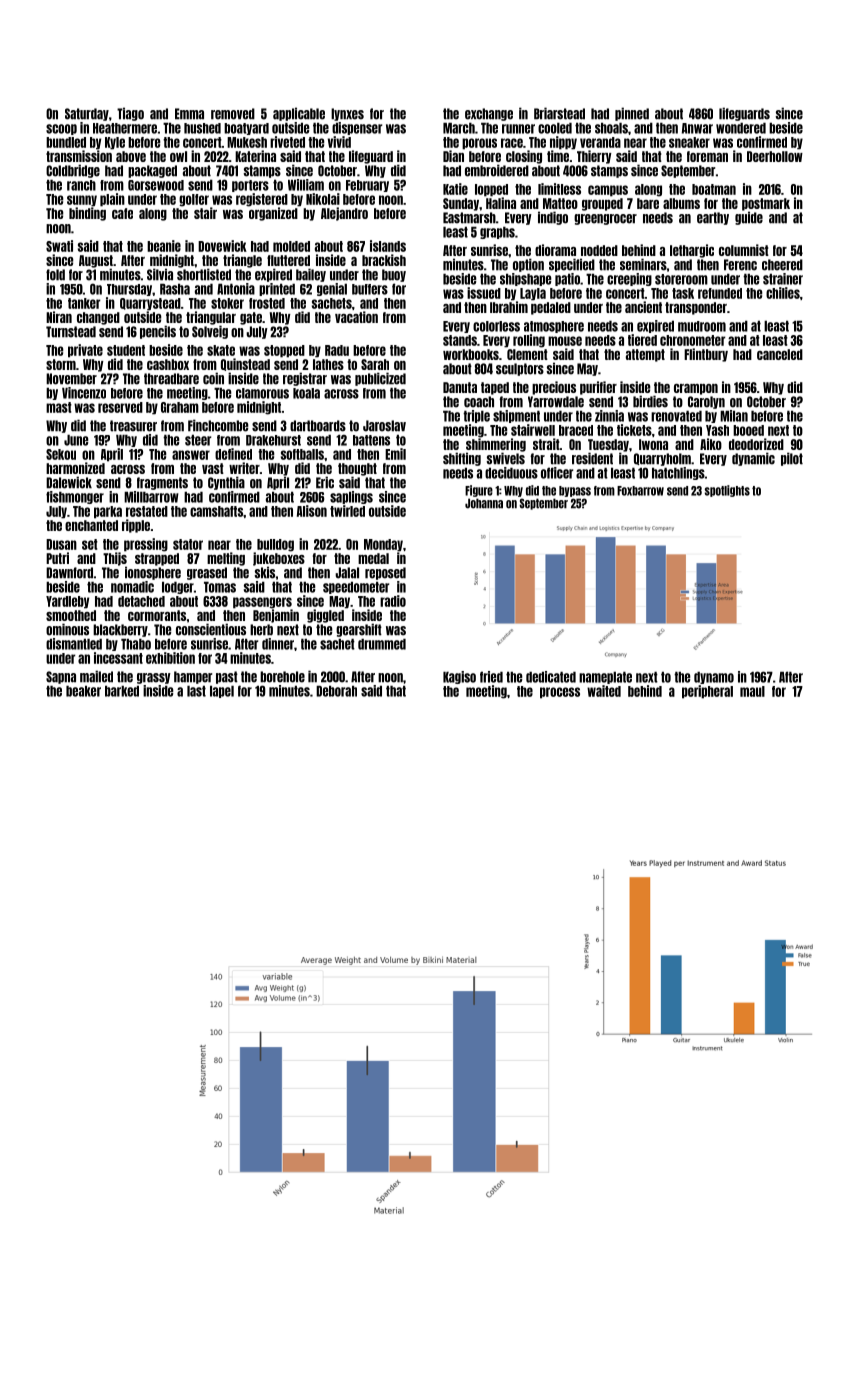  Describe the element at coordinates (158, 332) in the screenshot. I see `pencils` at that location.
